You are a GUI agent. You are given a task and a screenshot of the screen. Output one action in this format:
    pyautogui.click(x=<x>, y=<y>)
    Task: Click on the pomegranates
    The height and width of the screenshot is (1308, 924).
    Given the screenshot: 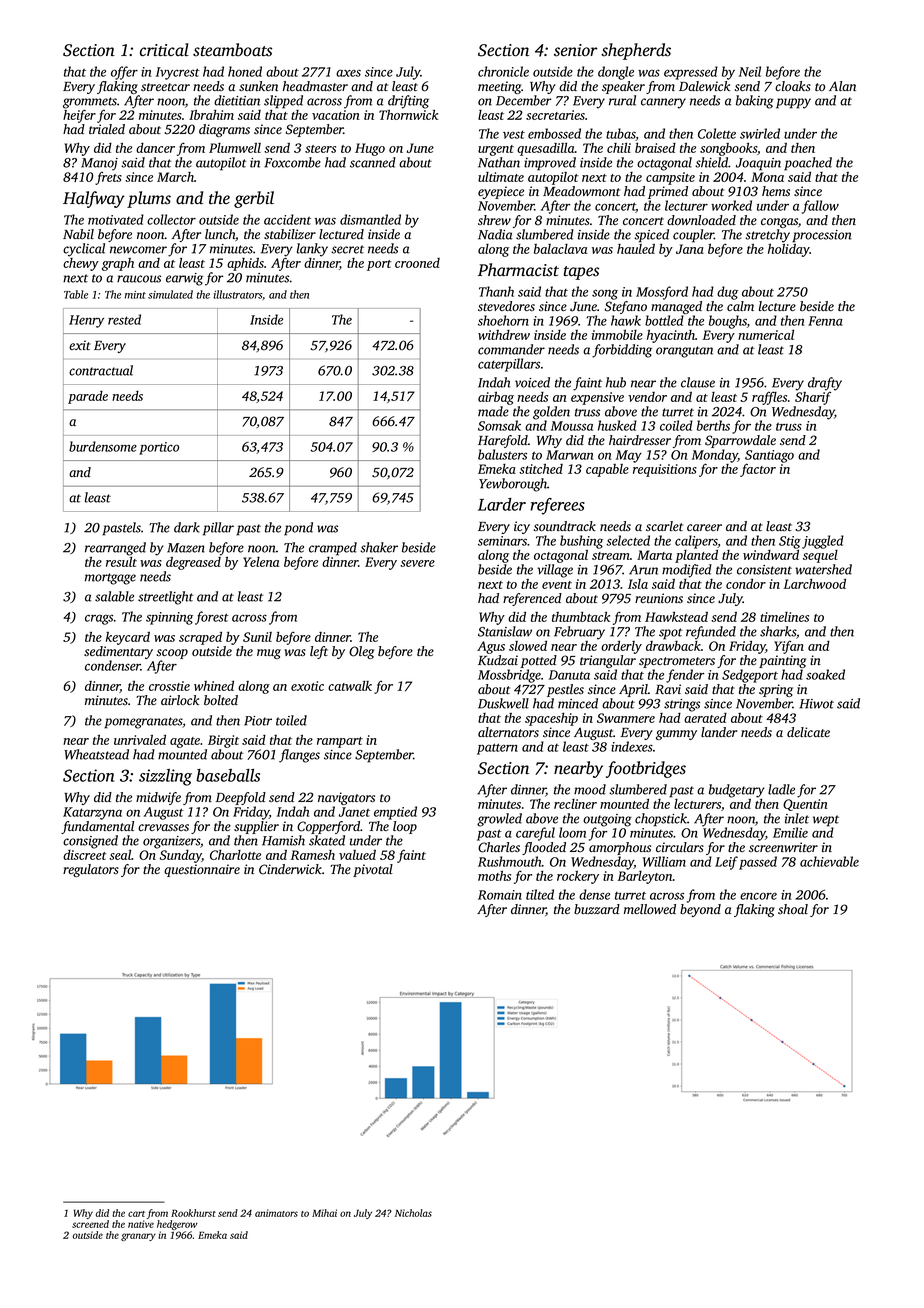 What is the action you would take?
    pyautogui.click(x=143, y=723)
